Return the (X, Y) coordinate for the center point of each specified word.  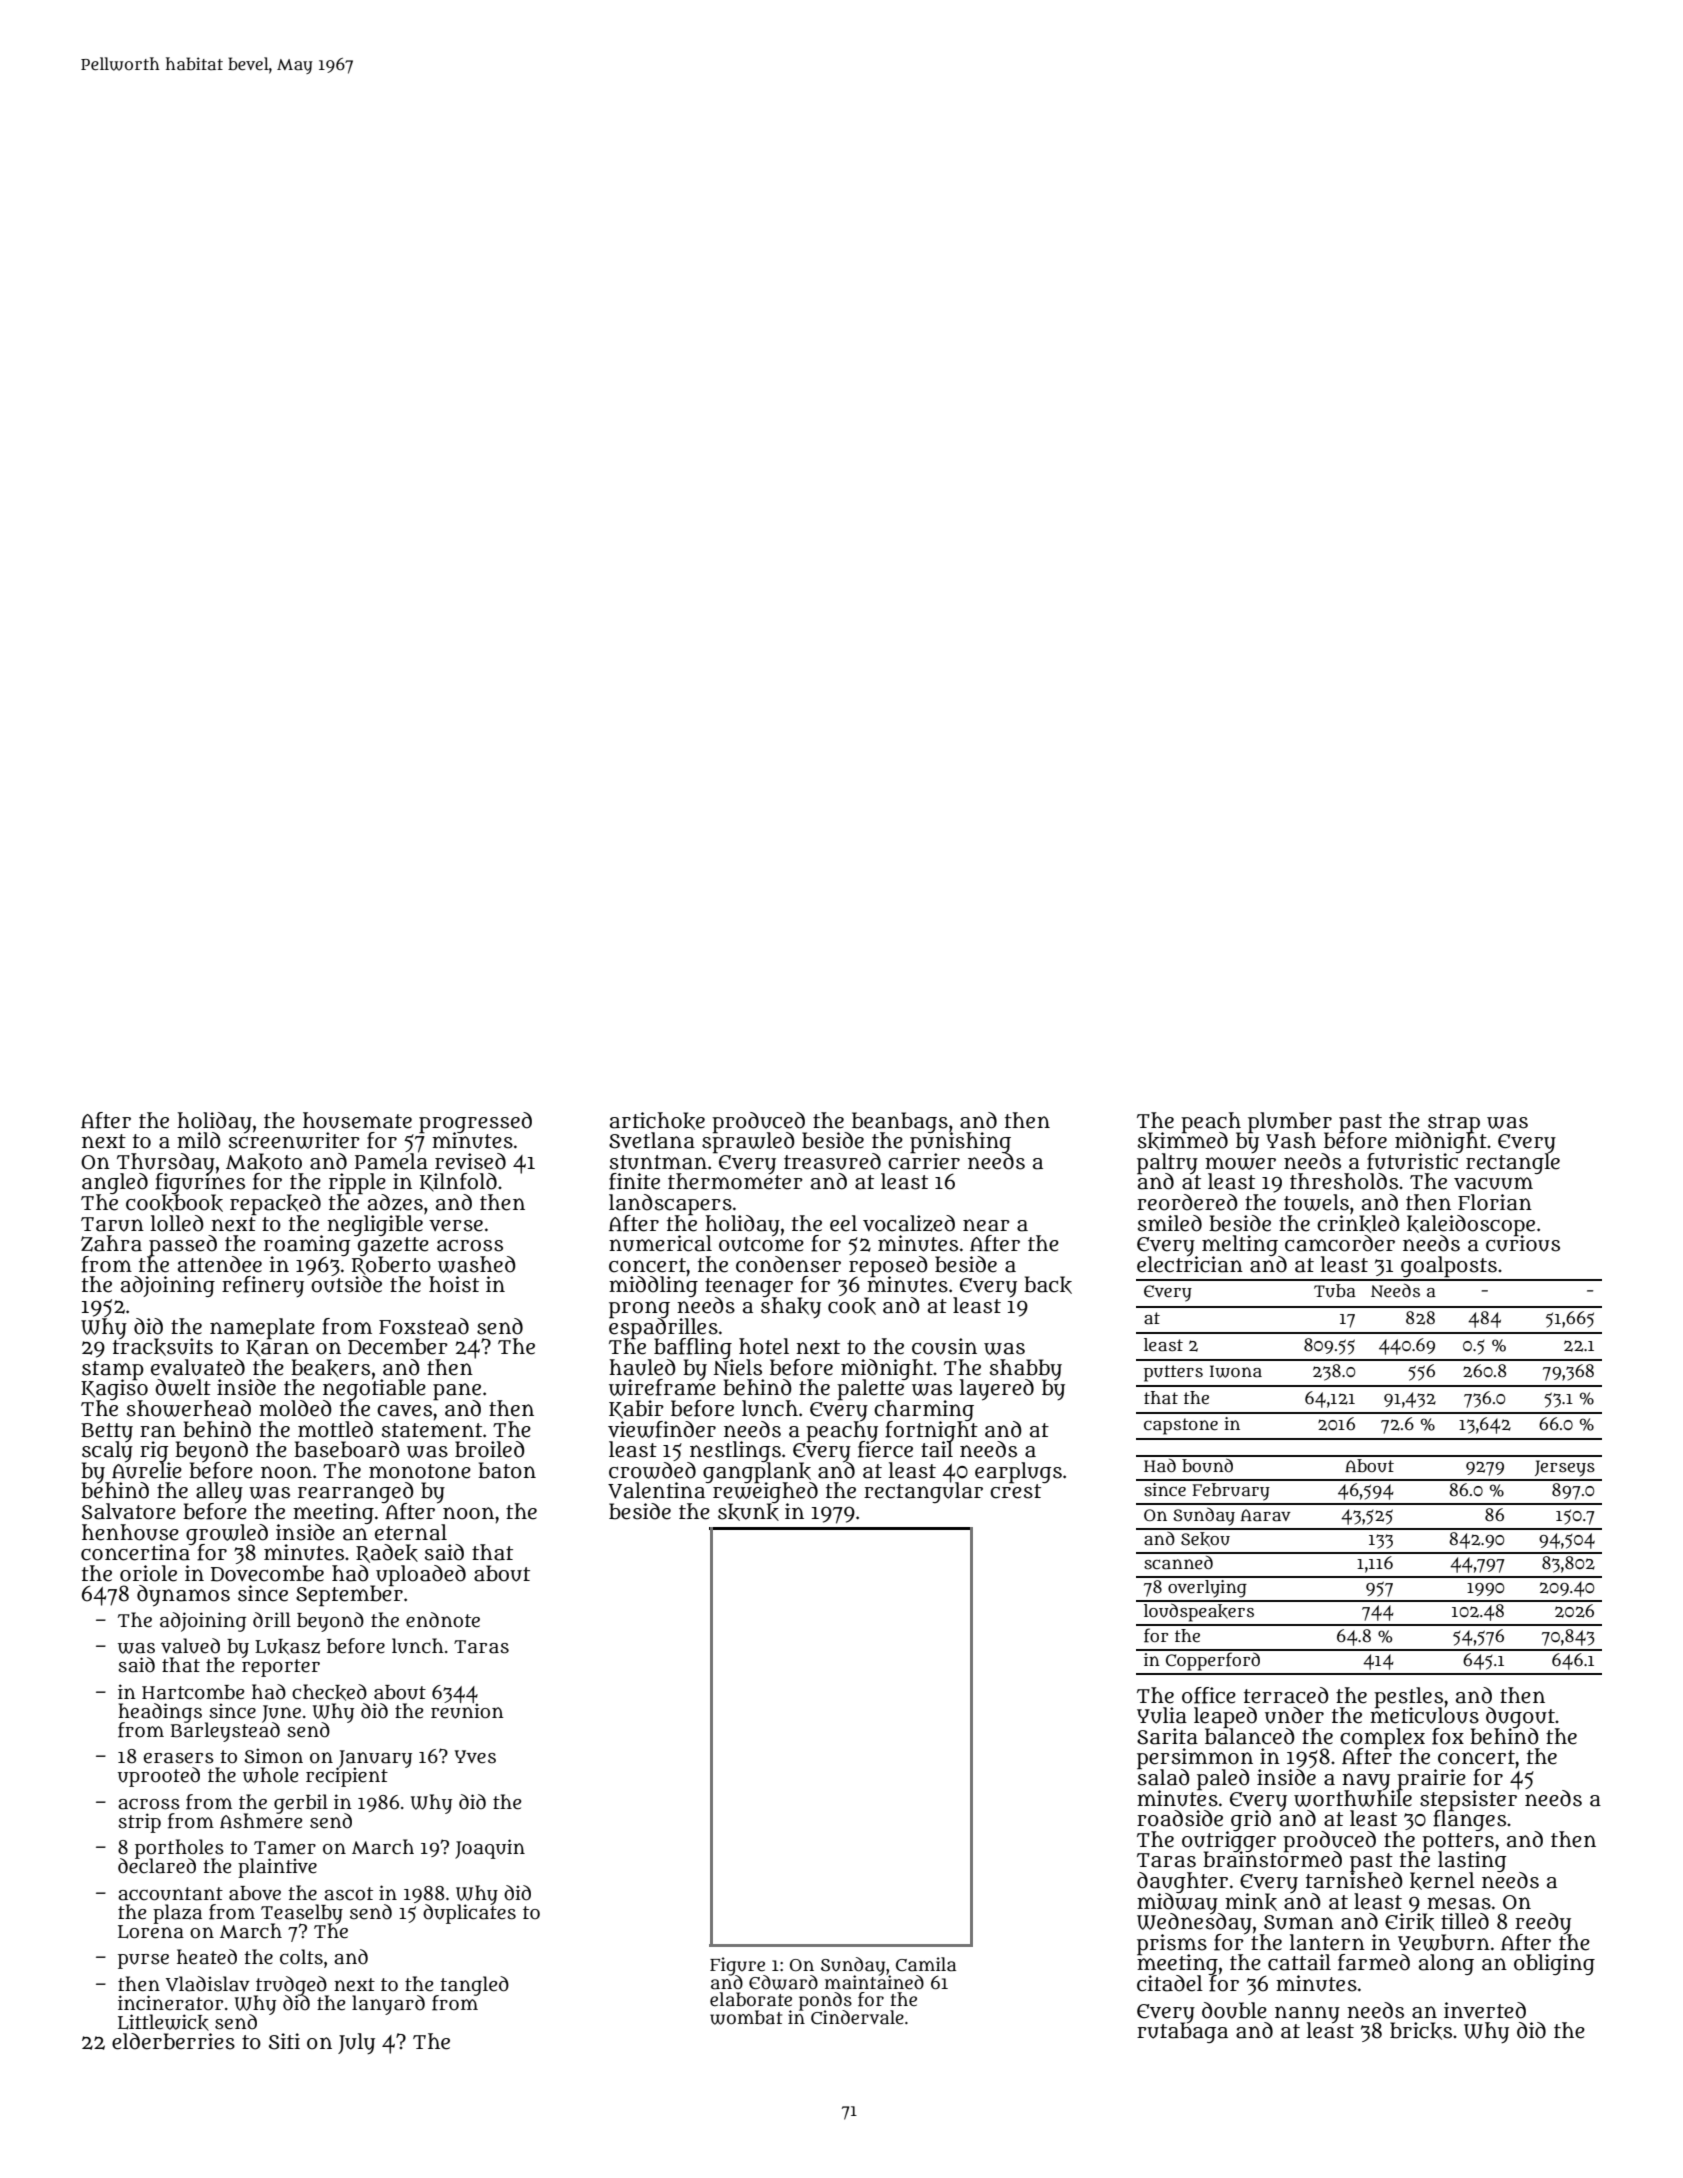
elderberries (173, 2041)
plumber (1290, 1122)
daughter (1182, 1882)
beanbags (900, 1122)
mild (199, 1140)
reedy (1543, 1923)
